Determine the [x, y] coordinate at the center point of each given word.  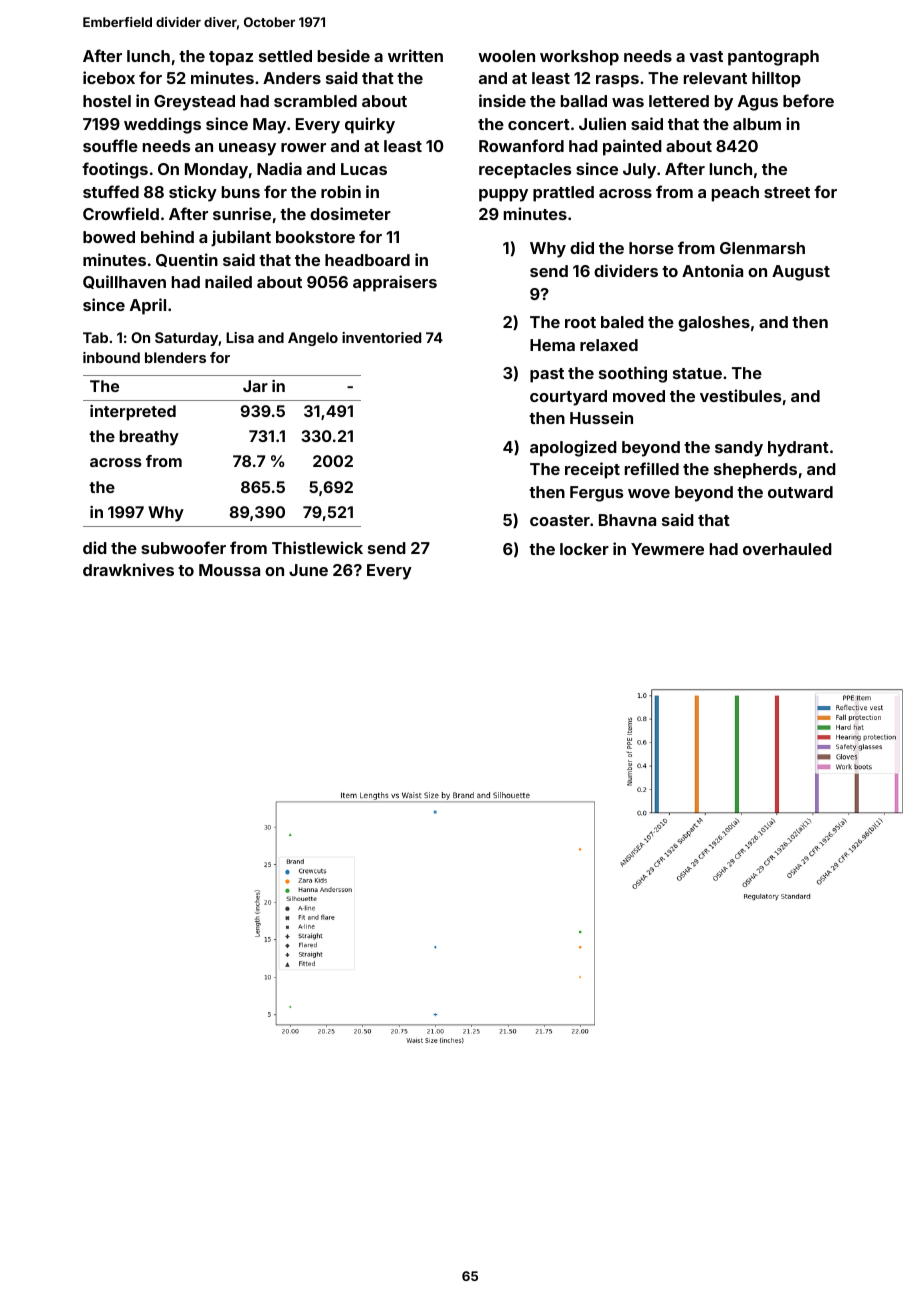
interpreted [133, 413]
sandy [739, 449]
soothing [633, 374]
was [628, 102]
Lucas [364, 169]
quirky [370, 125]
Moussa [229, 570]
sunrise [242, 213]
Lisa [240, 337]
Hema [552, 345]
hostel [107, 101]
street [787, 192]
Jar [255, 386]
